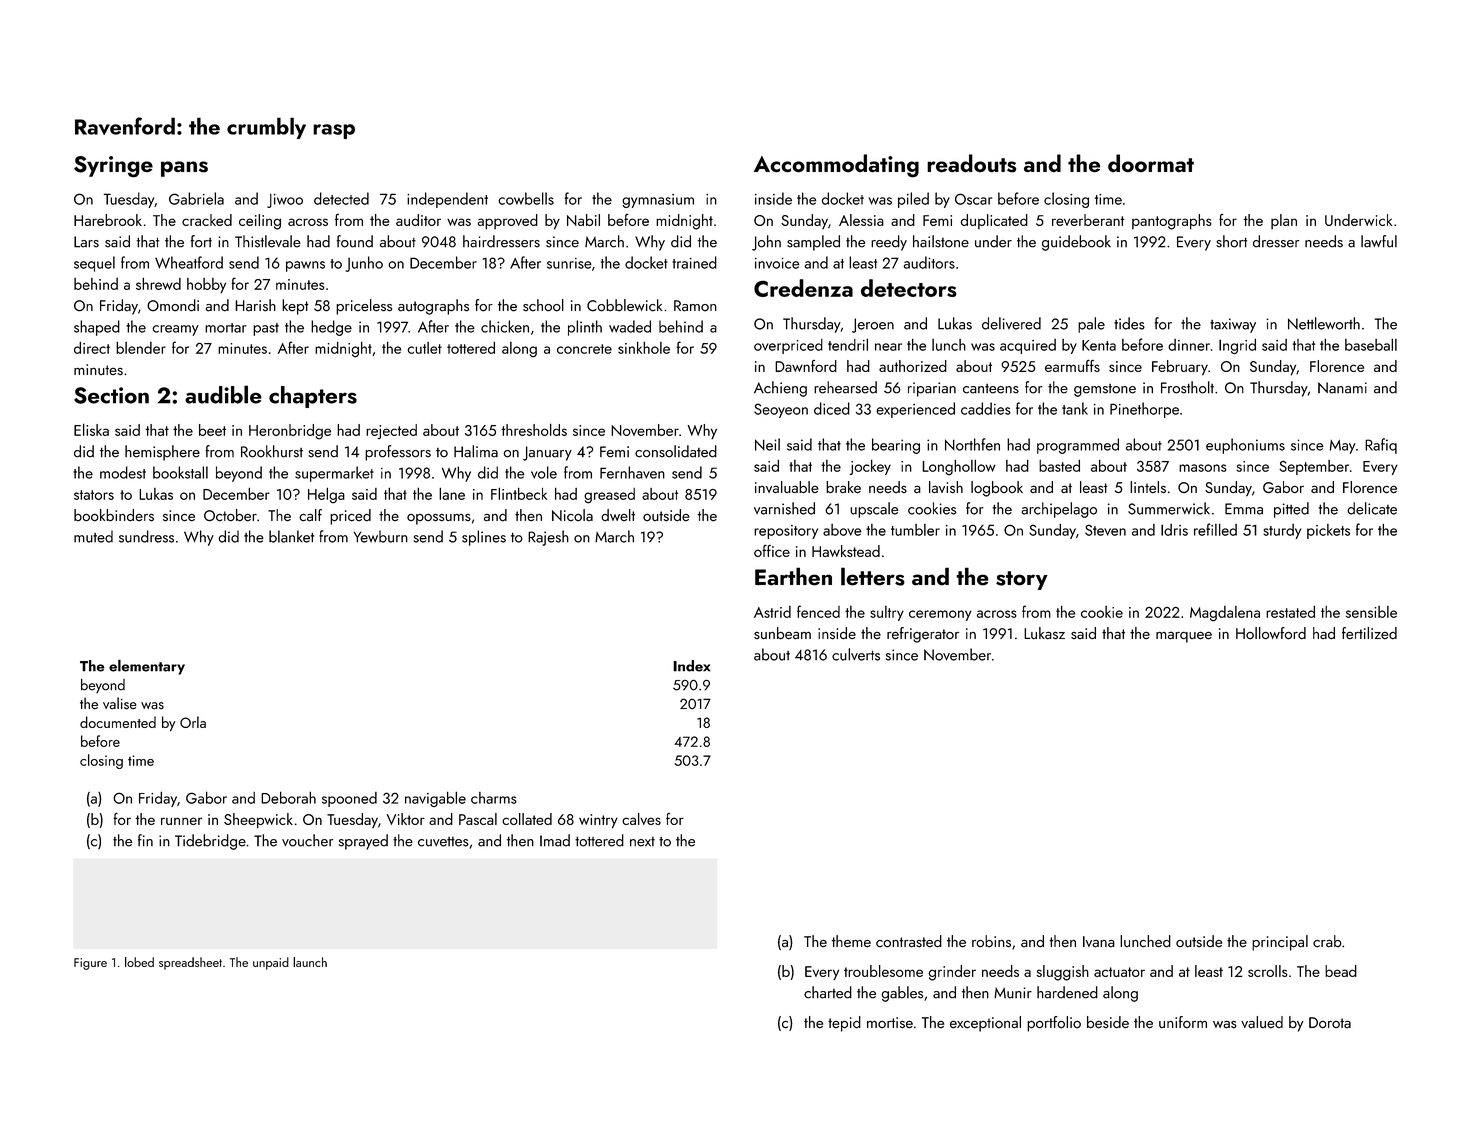 The height and width of the screenshot is (1137, 1471). What do you see at coordinates (147, 667) in the screenshot?
I see `elementary` at bounding box center [147, 667].
